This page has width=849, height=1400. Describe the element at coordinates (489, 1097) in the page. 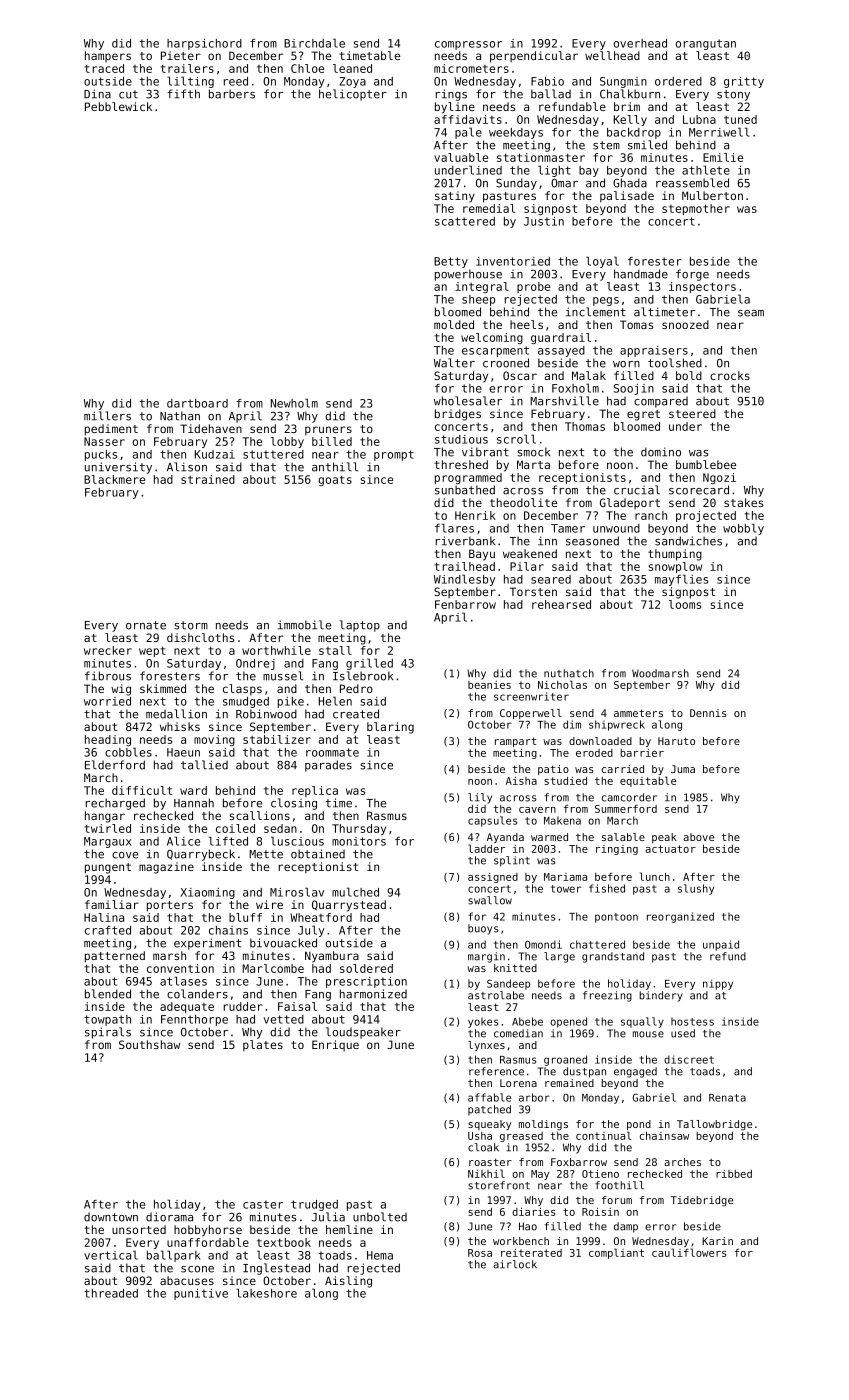

I see `affable` at that location.
